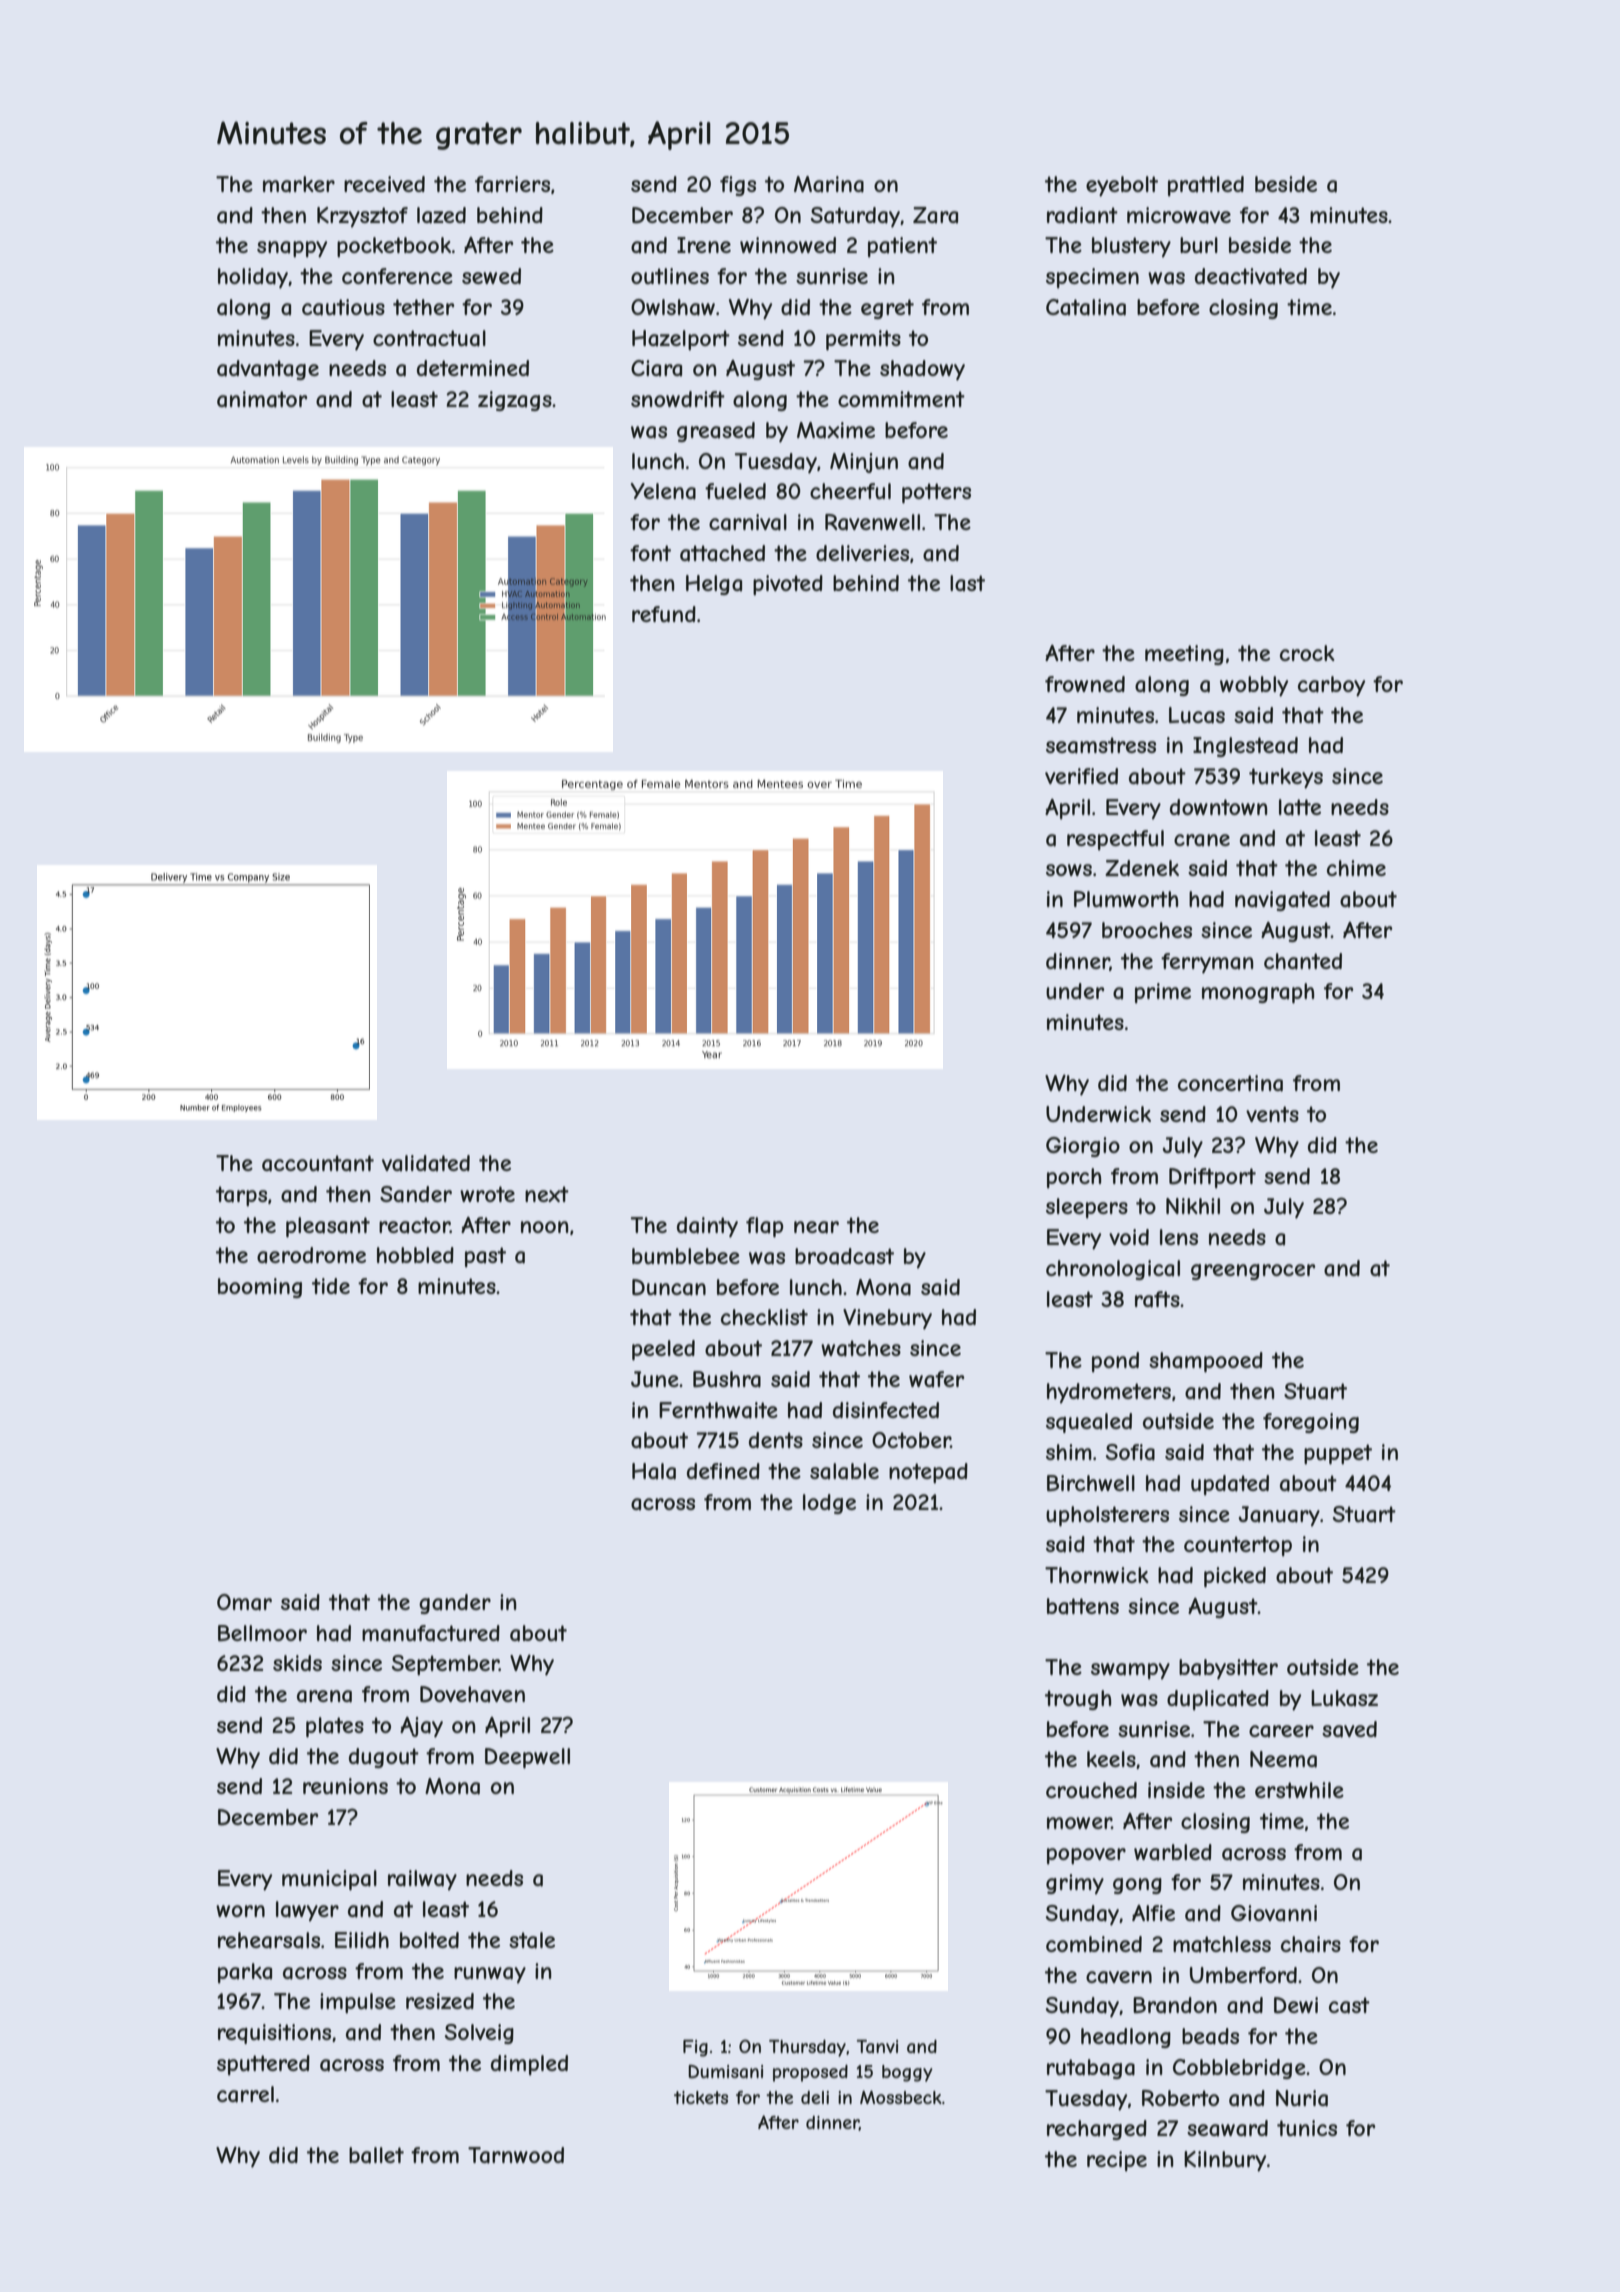  What do you see at coordinates (1225, 2161) in the document?
I see `Kilnbury` at bounding box center [1225, 2161].
